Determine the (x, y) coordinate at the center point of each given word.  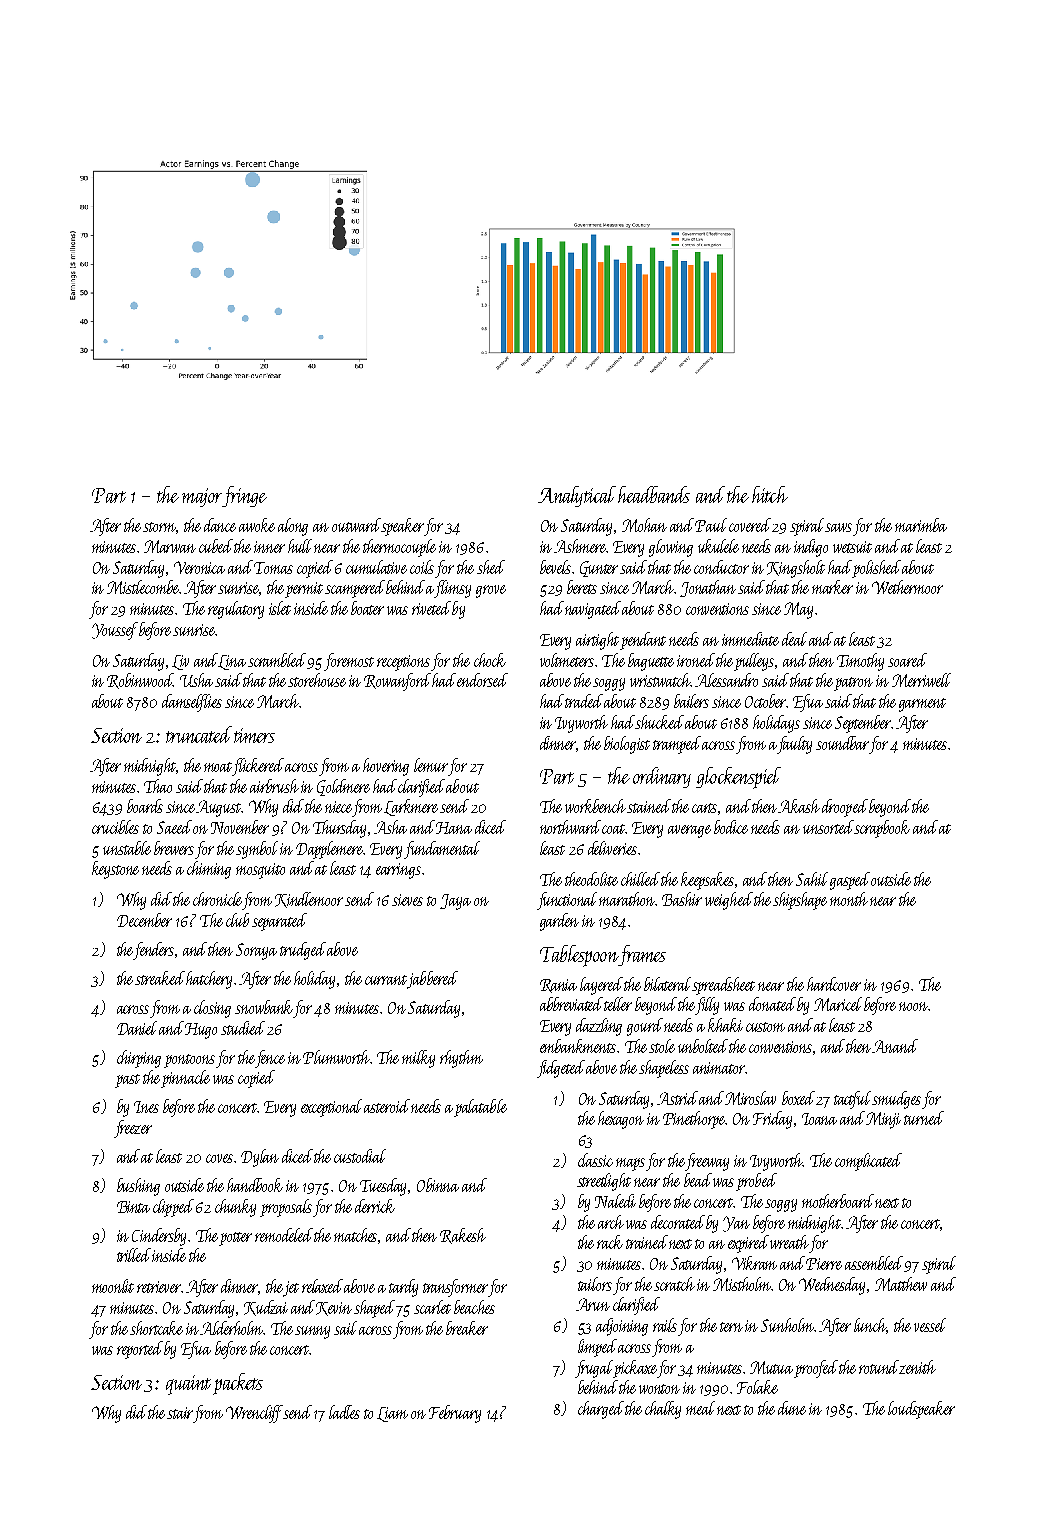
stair (180, 1413)
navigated (593, 610)
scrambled (278, 661)
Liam (392, 1414)
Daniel (137, 1028)
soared (907, 660)
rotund (879, 1367)
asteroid (387, 1106)
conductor (721, 567)
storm (160, 528)
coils (422, 567)
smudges (896, 1100)
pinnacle (185, 1079)
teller (618, 1004)
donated (772, 1004)
